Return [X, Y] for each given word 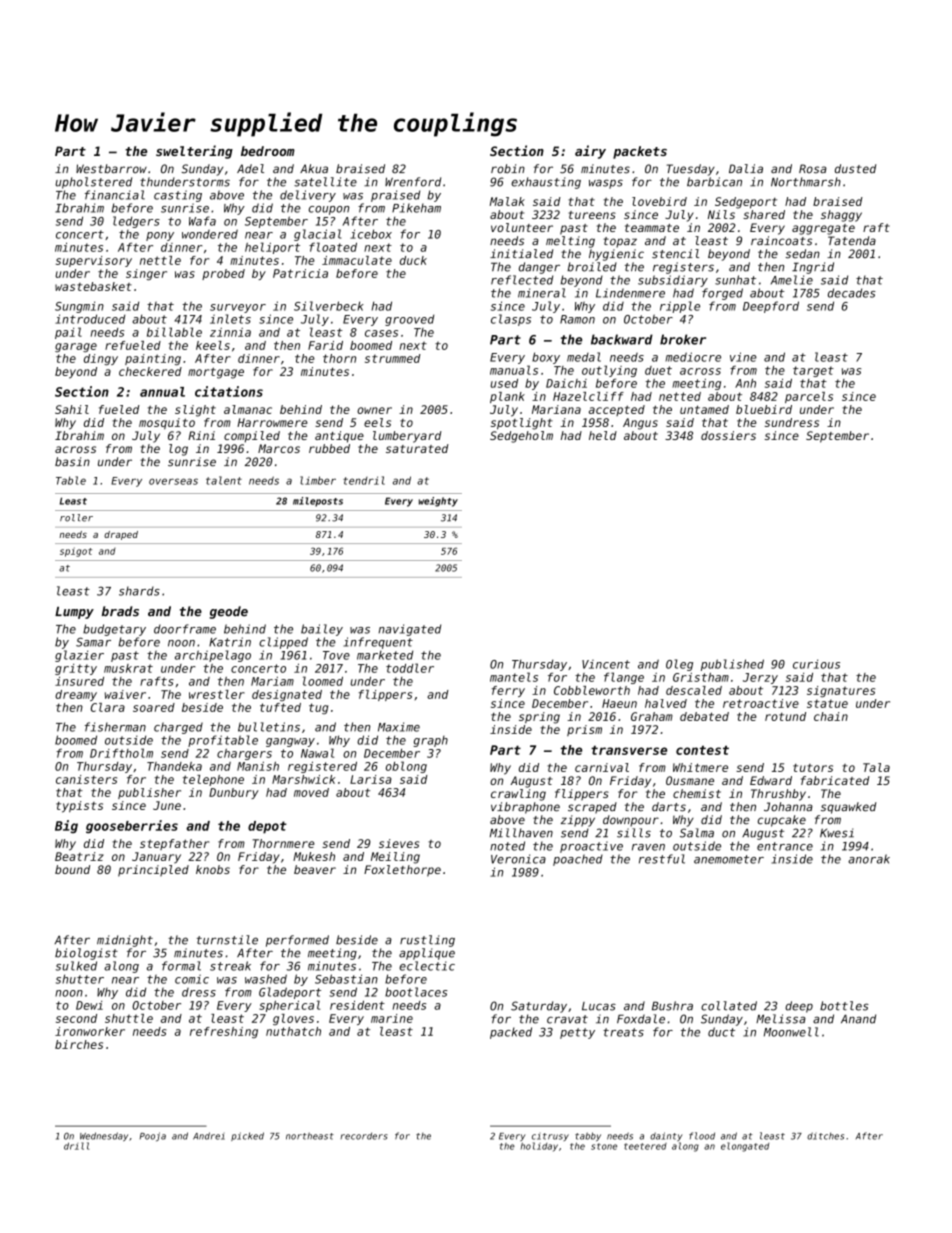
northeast [310, 1136]
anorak [869, 859]
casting [178, 196]
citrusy [550, 1137]
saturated [417, 448]
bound [72, 869]
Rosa [813, 169]
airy [590, 152]
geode [229, 612]
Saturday [539, 1007]
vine [743, 357]
